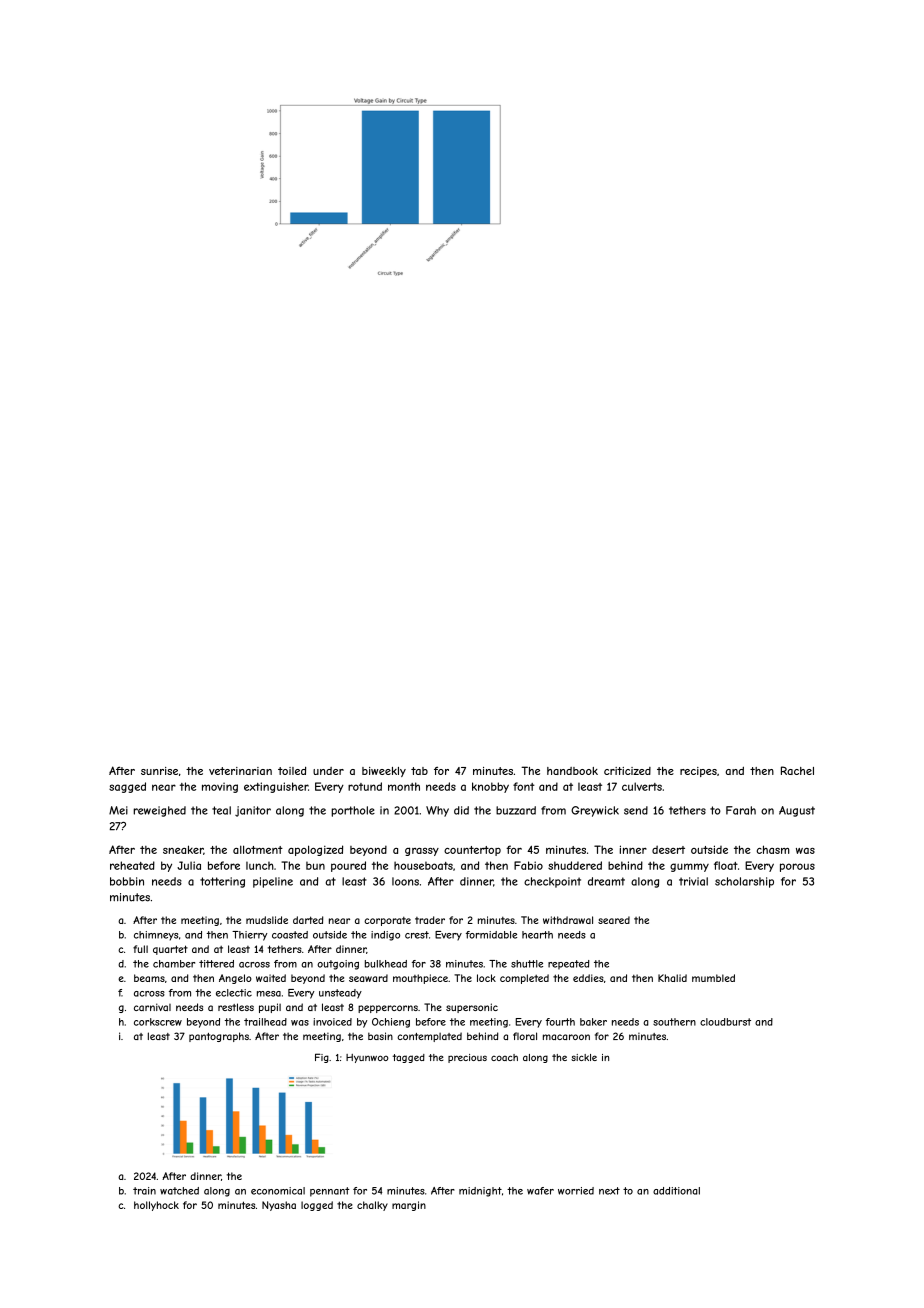 The width and height of the document is (924, 1308). Describe the element at coordinates (698, 772) in the document. I see `recipes` at that location.
